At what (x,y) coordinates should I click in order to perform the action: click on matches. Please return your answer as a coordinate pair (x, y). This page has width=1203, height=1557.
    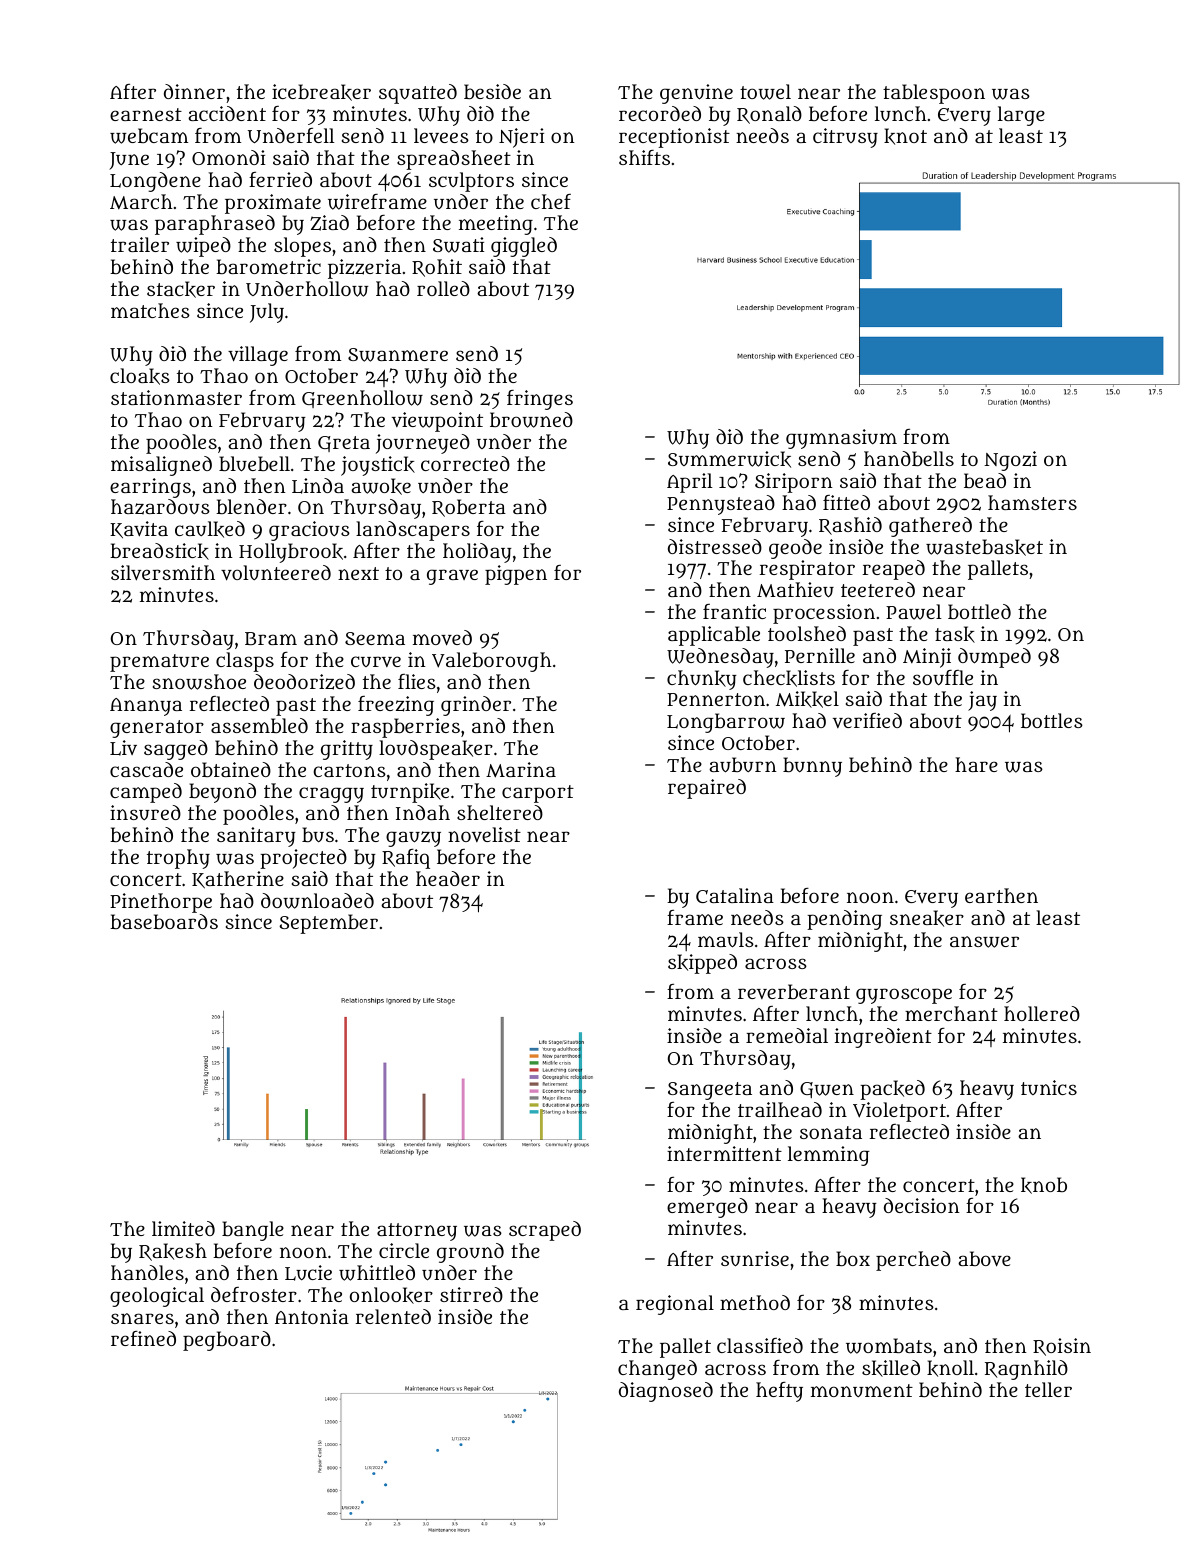
    Looking at the image, I should click on (150, 310).
